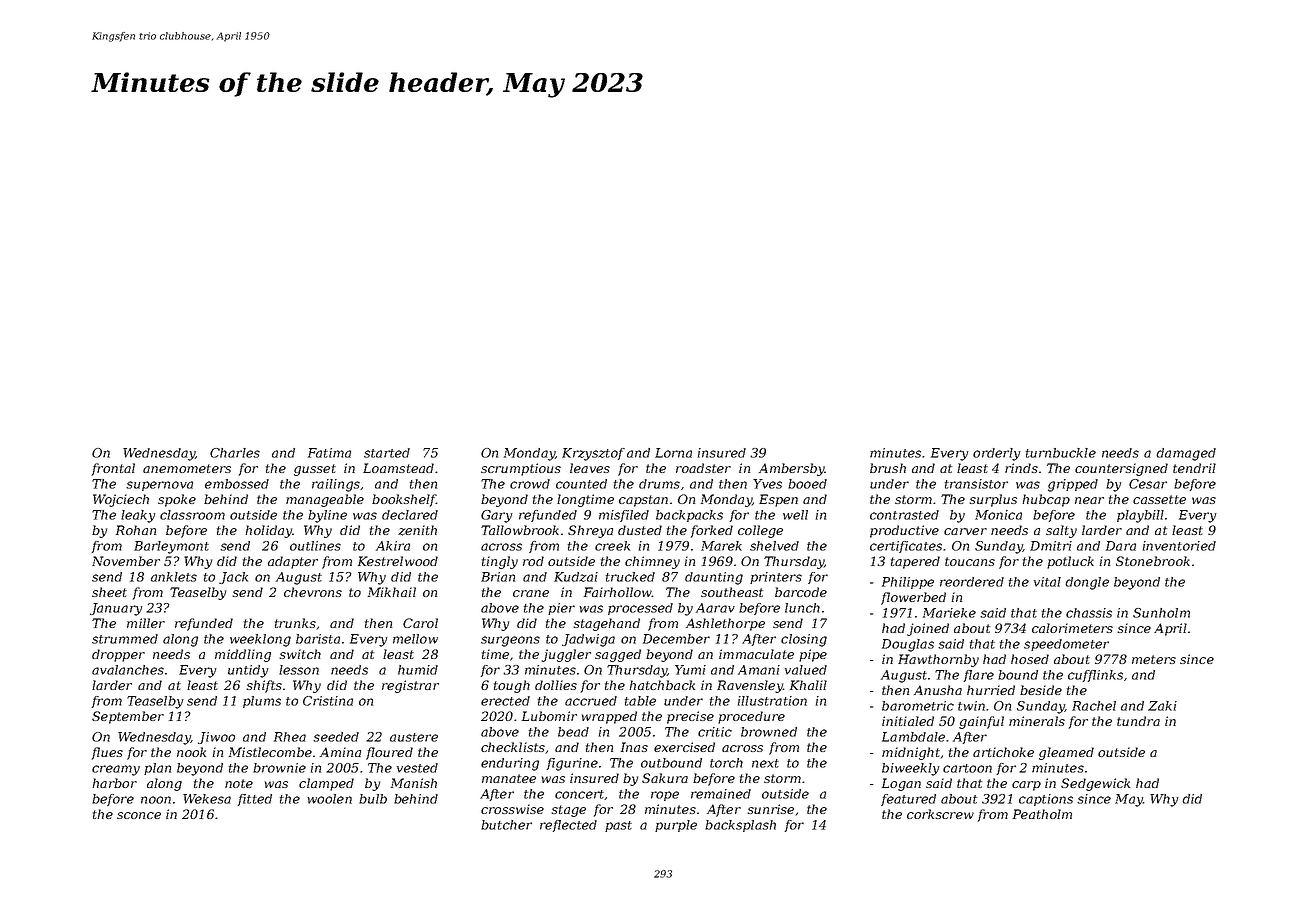 The width and height of the document is (1308, 924). I want to click on sconce, so click(139, 815).
